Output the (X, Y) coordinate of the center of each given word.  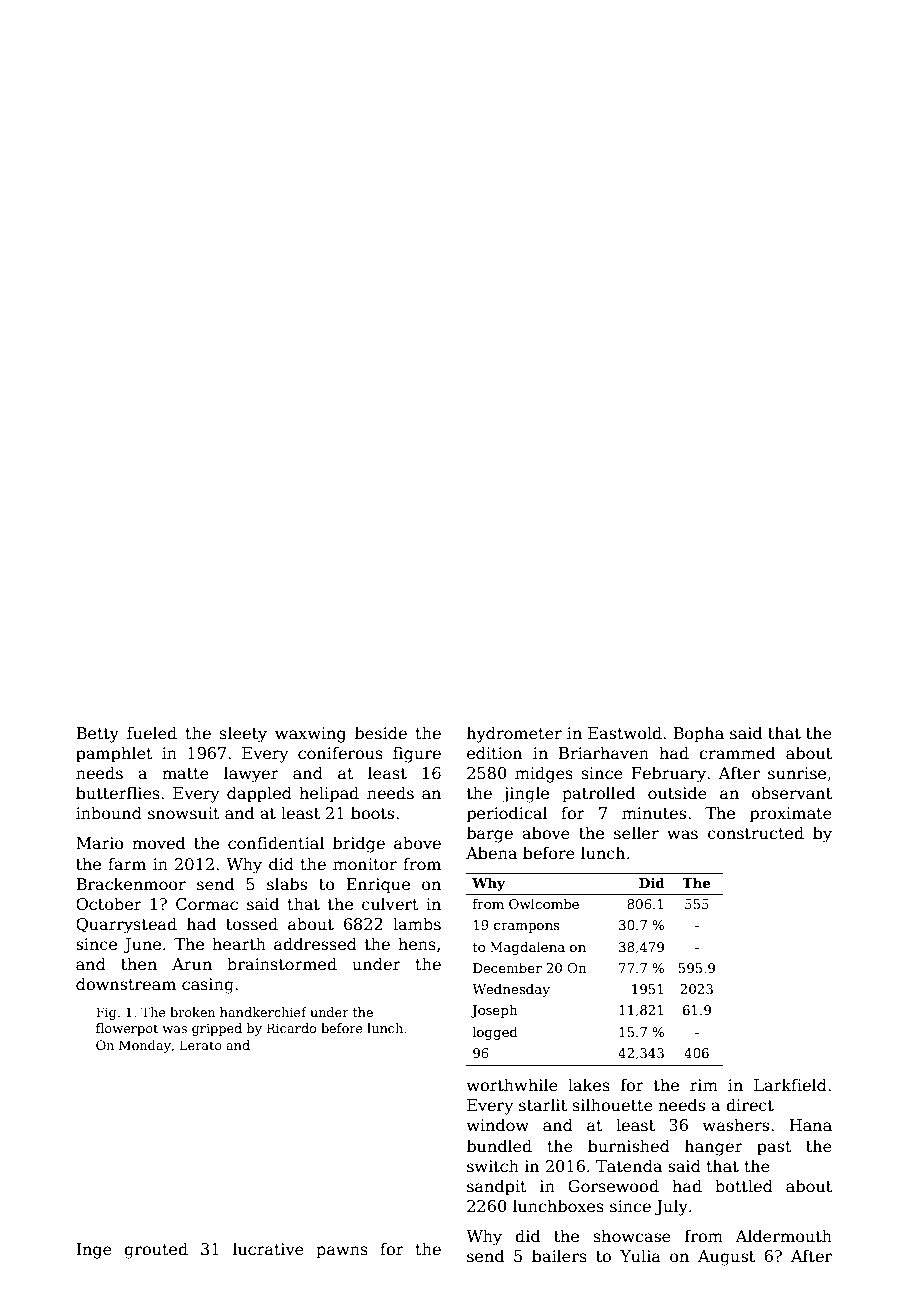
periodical (507, 814)
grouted (156, 1250)
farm (127, 863)
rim (704, 1085)
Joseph (494, 1011)
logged (495, 1033)
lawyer (251, 774)
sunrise (797, 773)
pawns (342, 1252)
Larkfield (790, 1084)
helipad (329, 794)
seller (636, 833)
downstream (126, 984)
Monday (145, 1046)
